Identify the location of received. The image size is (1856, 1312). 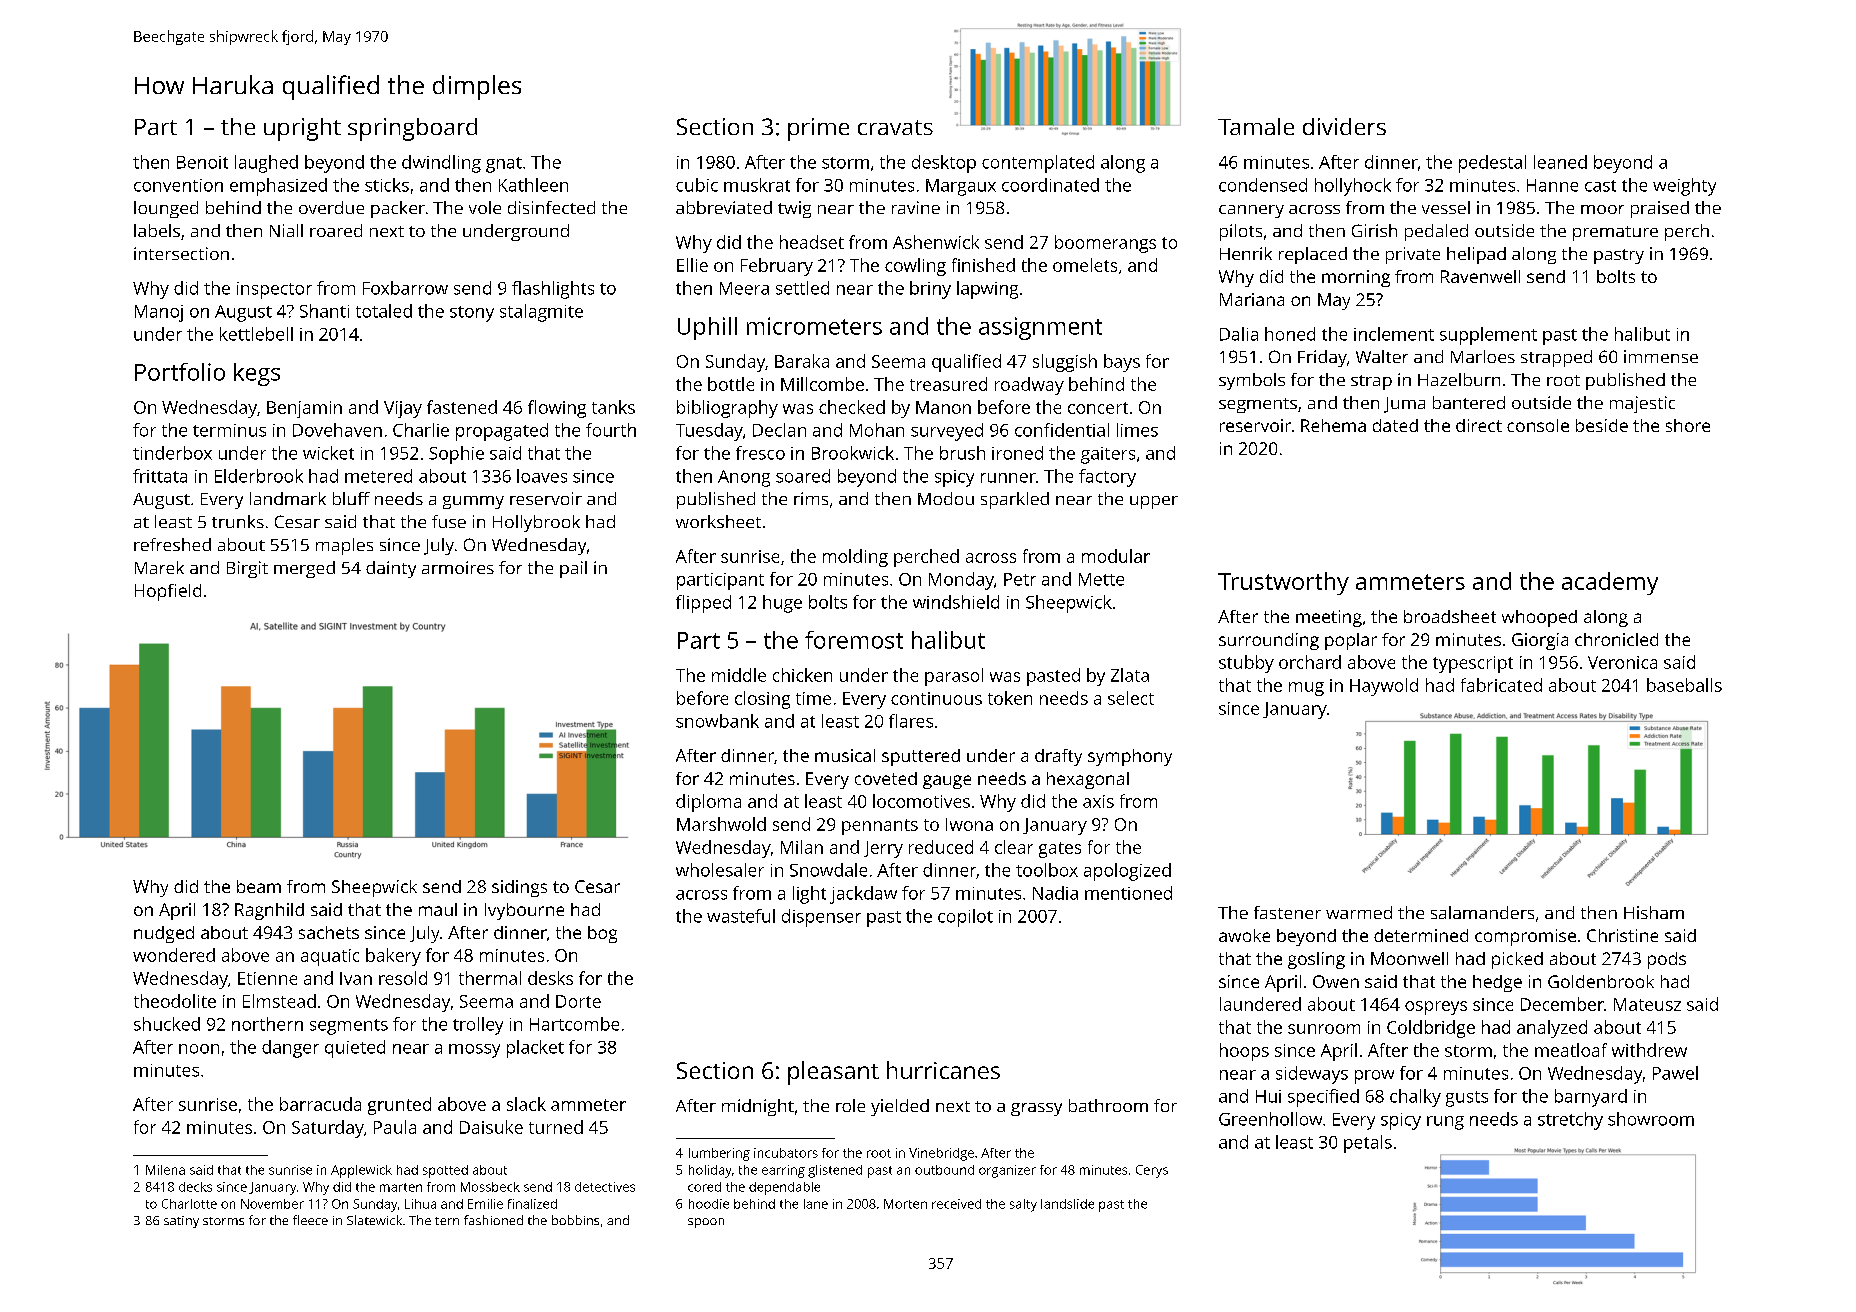
(956, 1204).
